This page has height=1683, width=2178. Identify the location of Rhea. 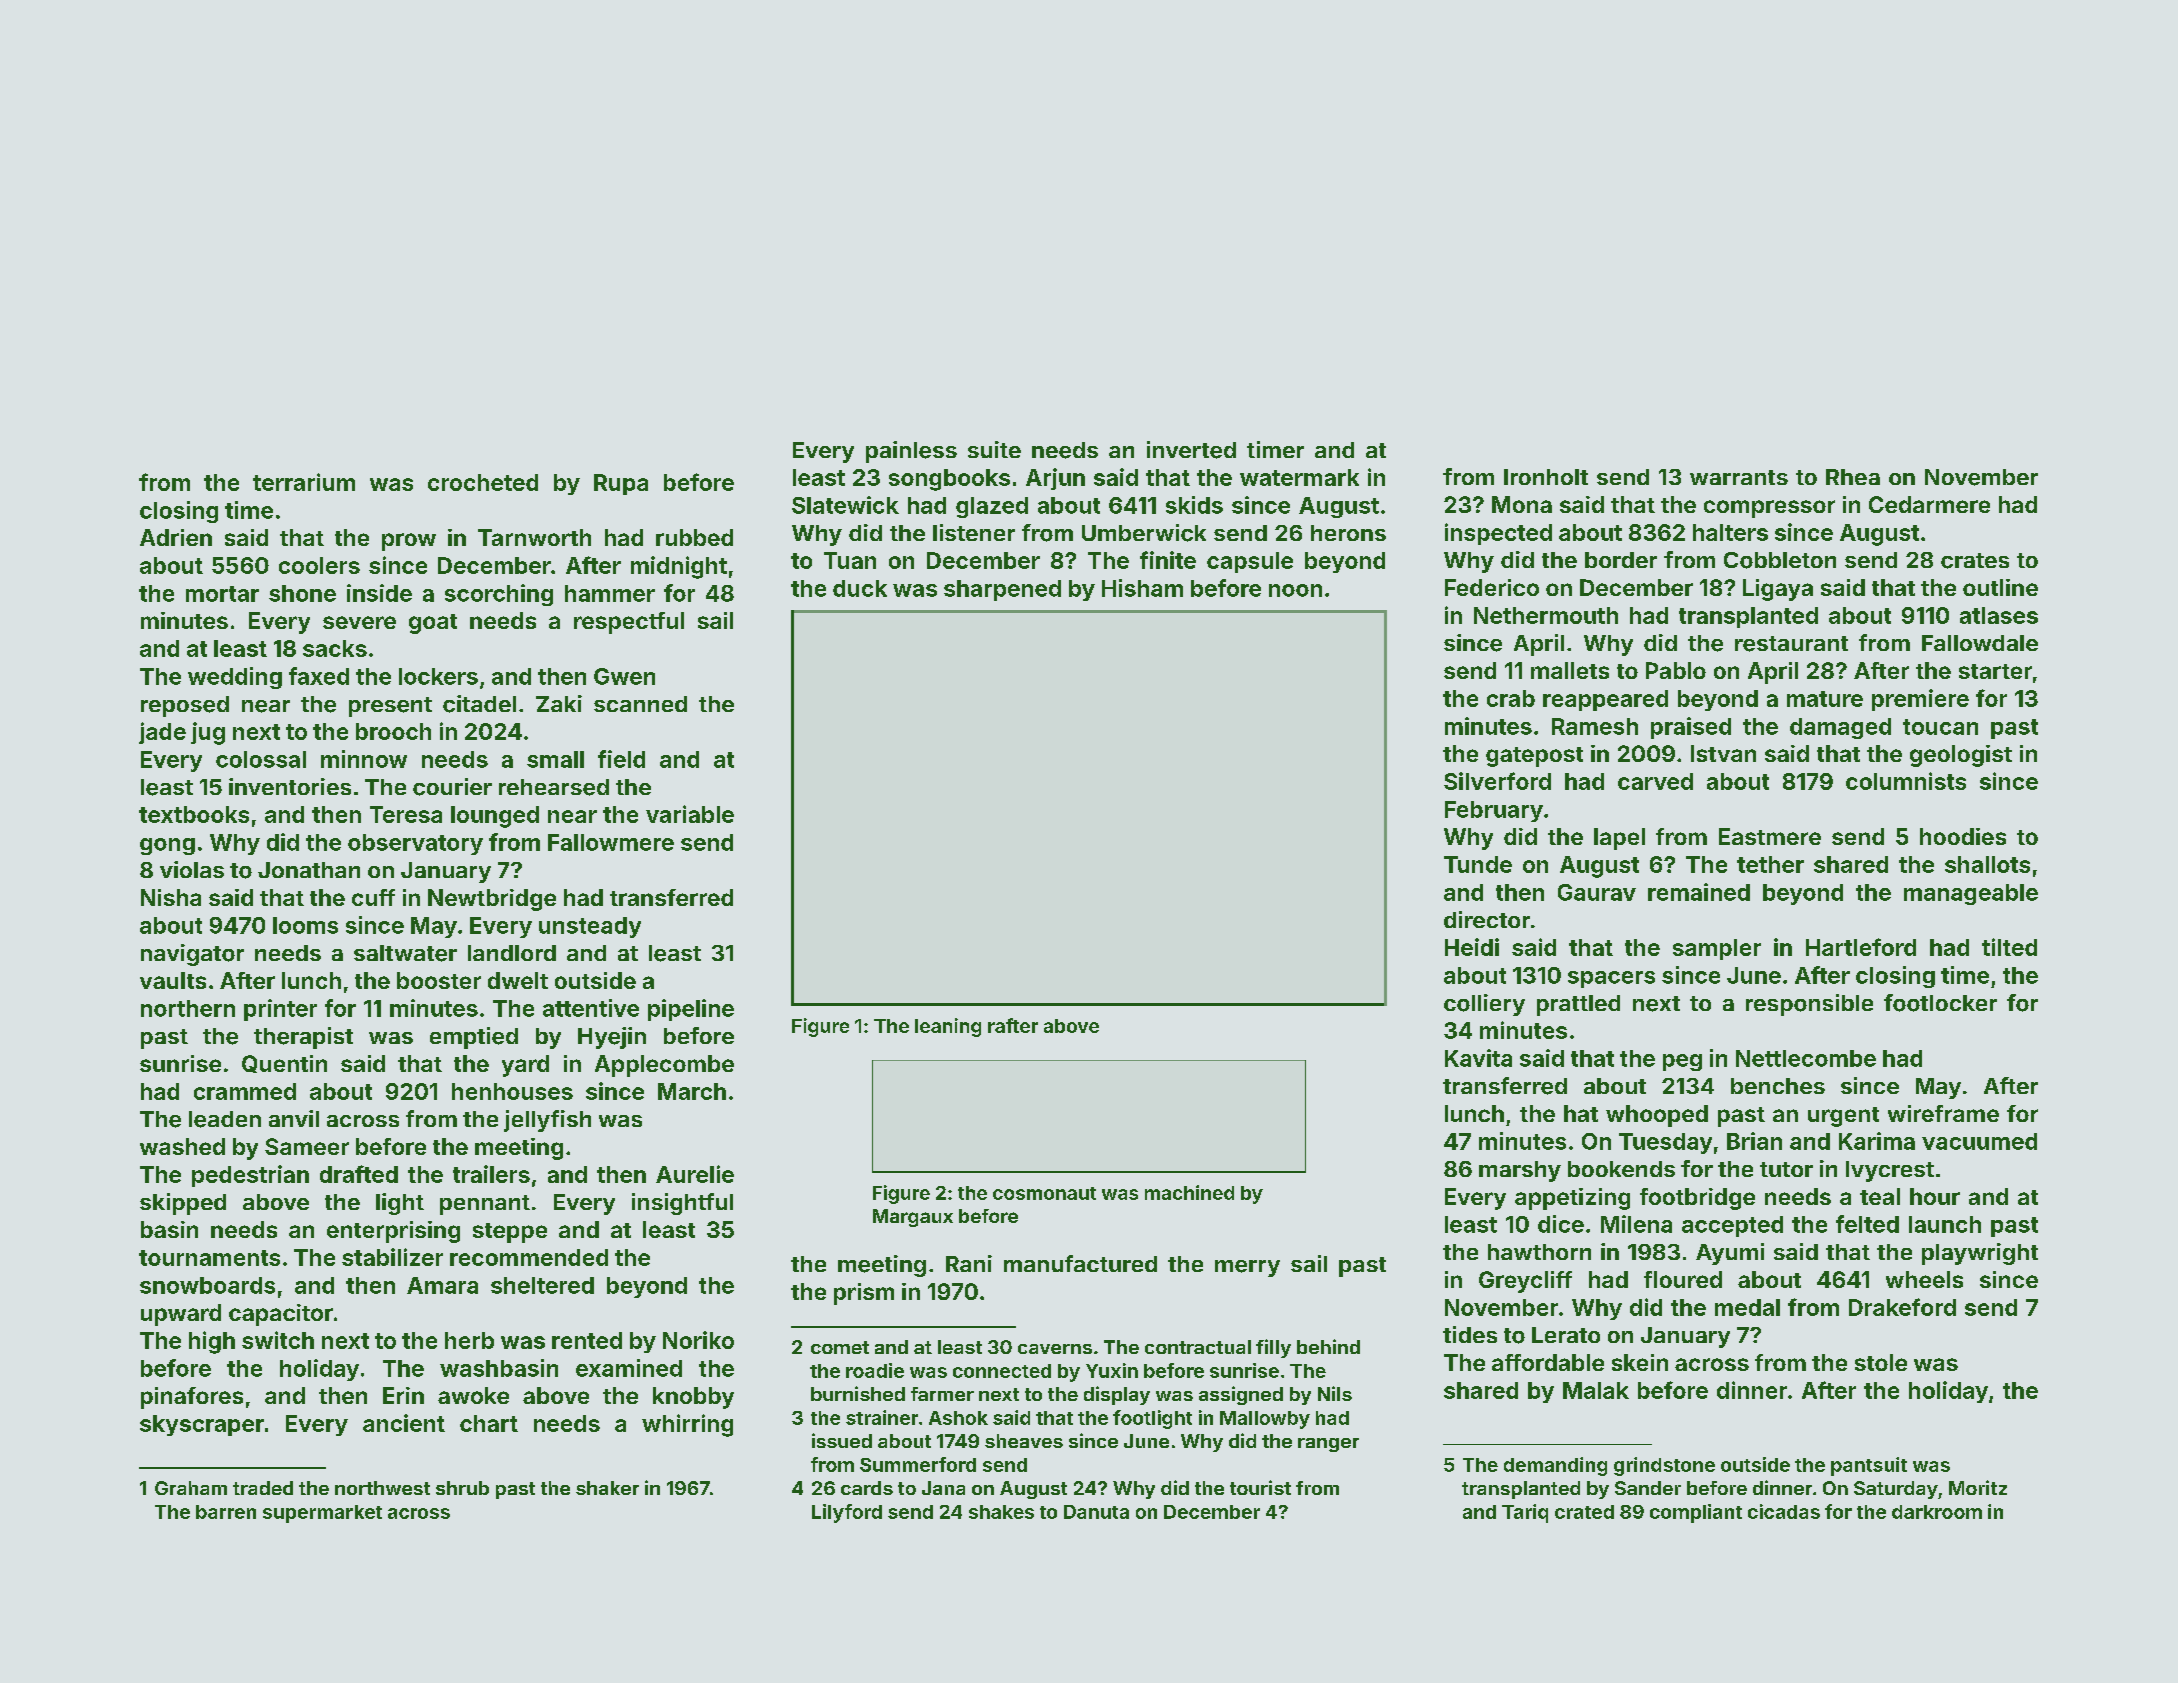
(1853, 477).
